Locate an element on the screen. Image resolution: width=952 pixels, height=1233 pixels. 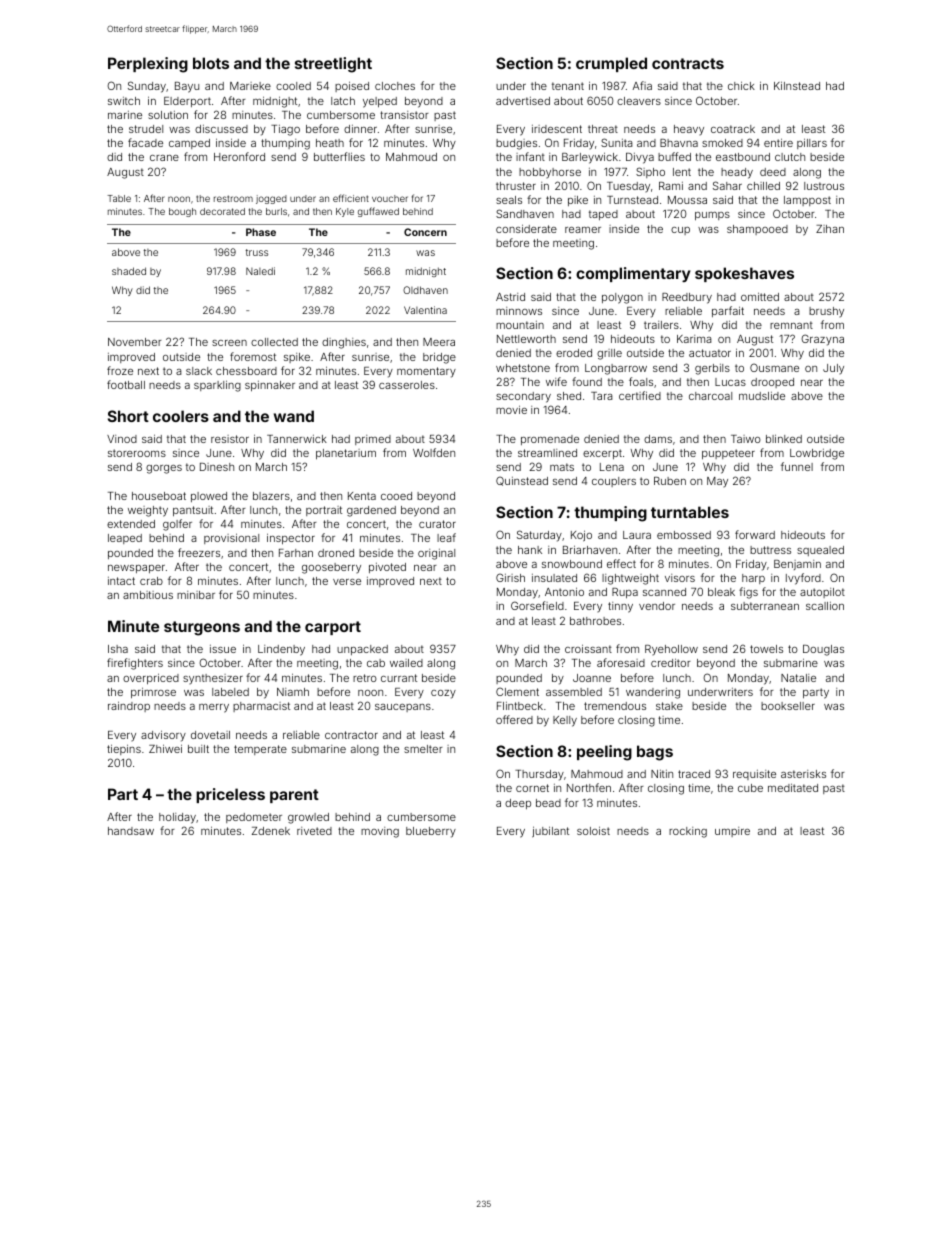
collected is located at coordinates (274, 342).
